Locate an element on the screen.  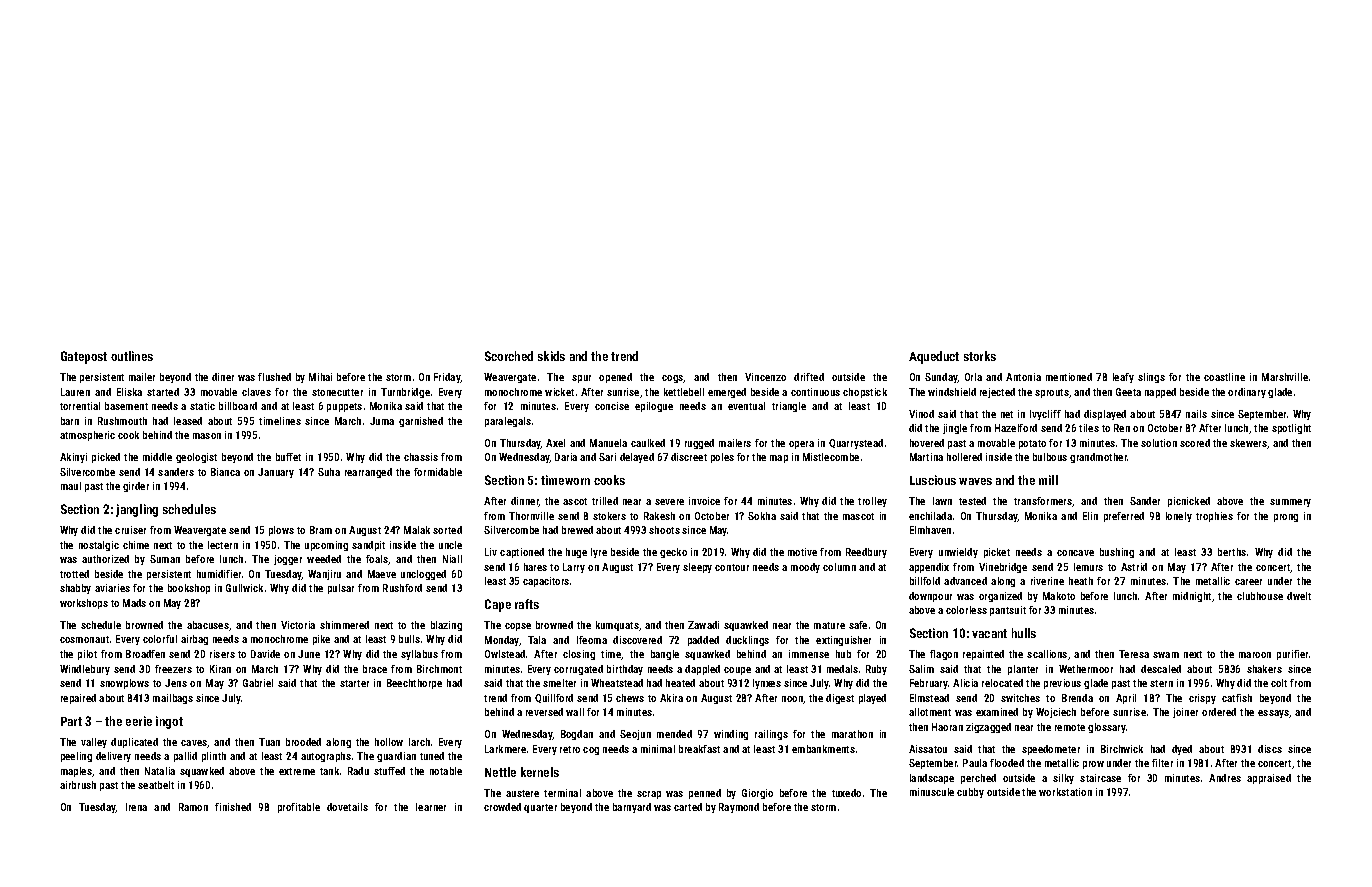
picket is located at coordinates (997, 553).
